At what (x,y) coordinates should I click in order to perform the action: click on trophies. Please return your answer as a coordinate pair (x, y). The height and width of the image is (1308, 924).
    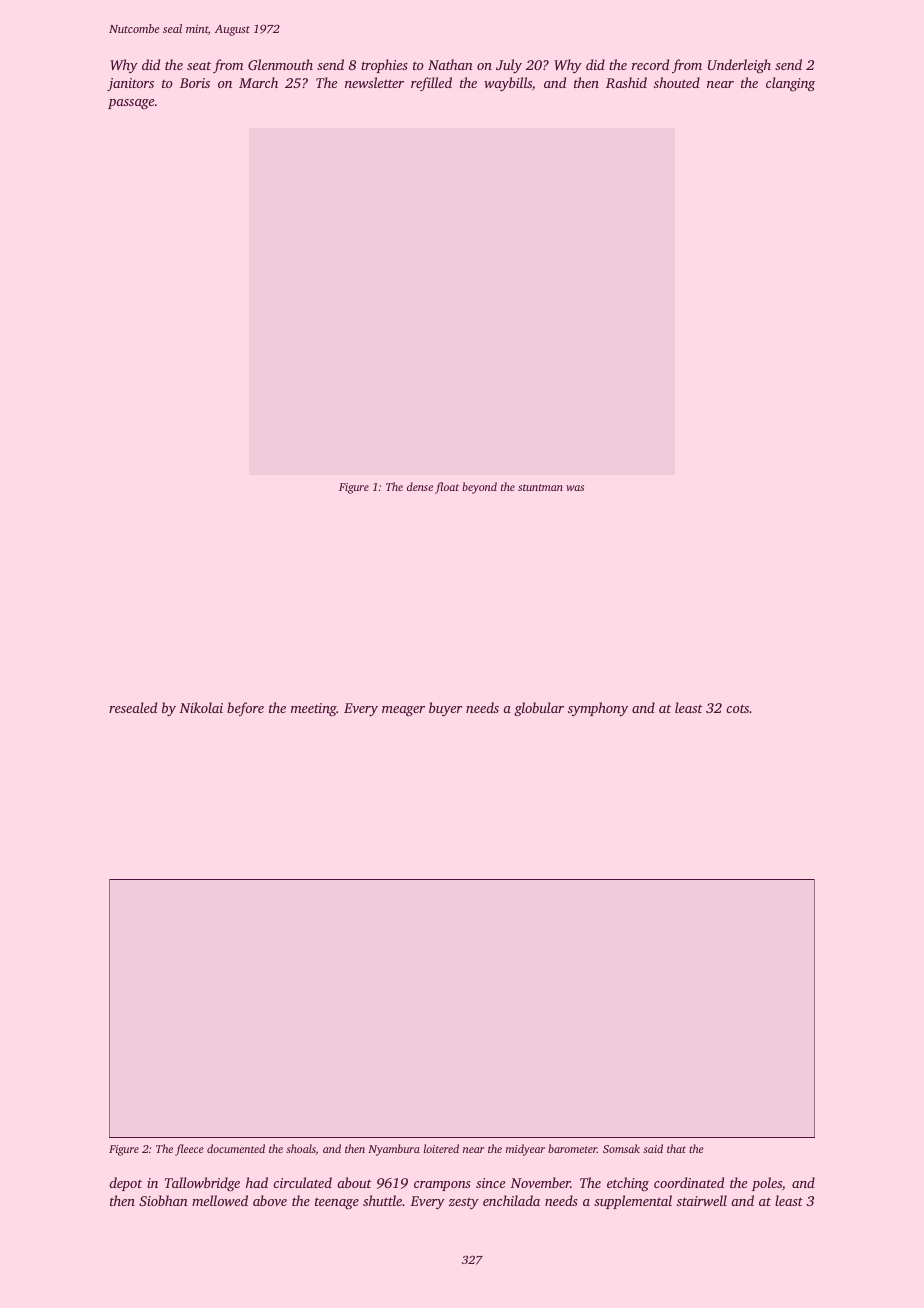
    Looking at the image, I should click on (384, 66).
